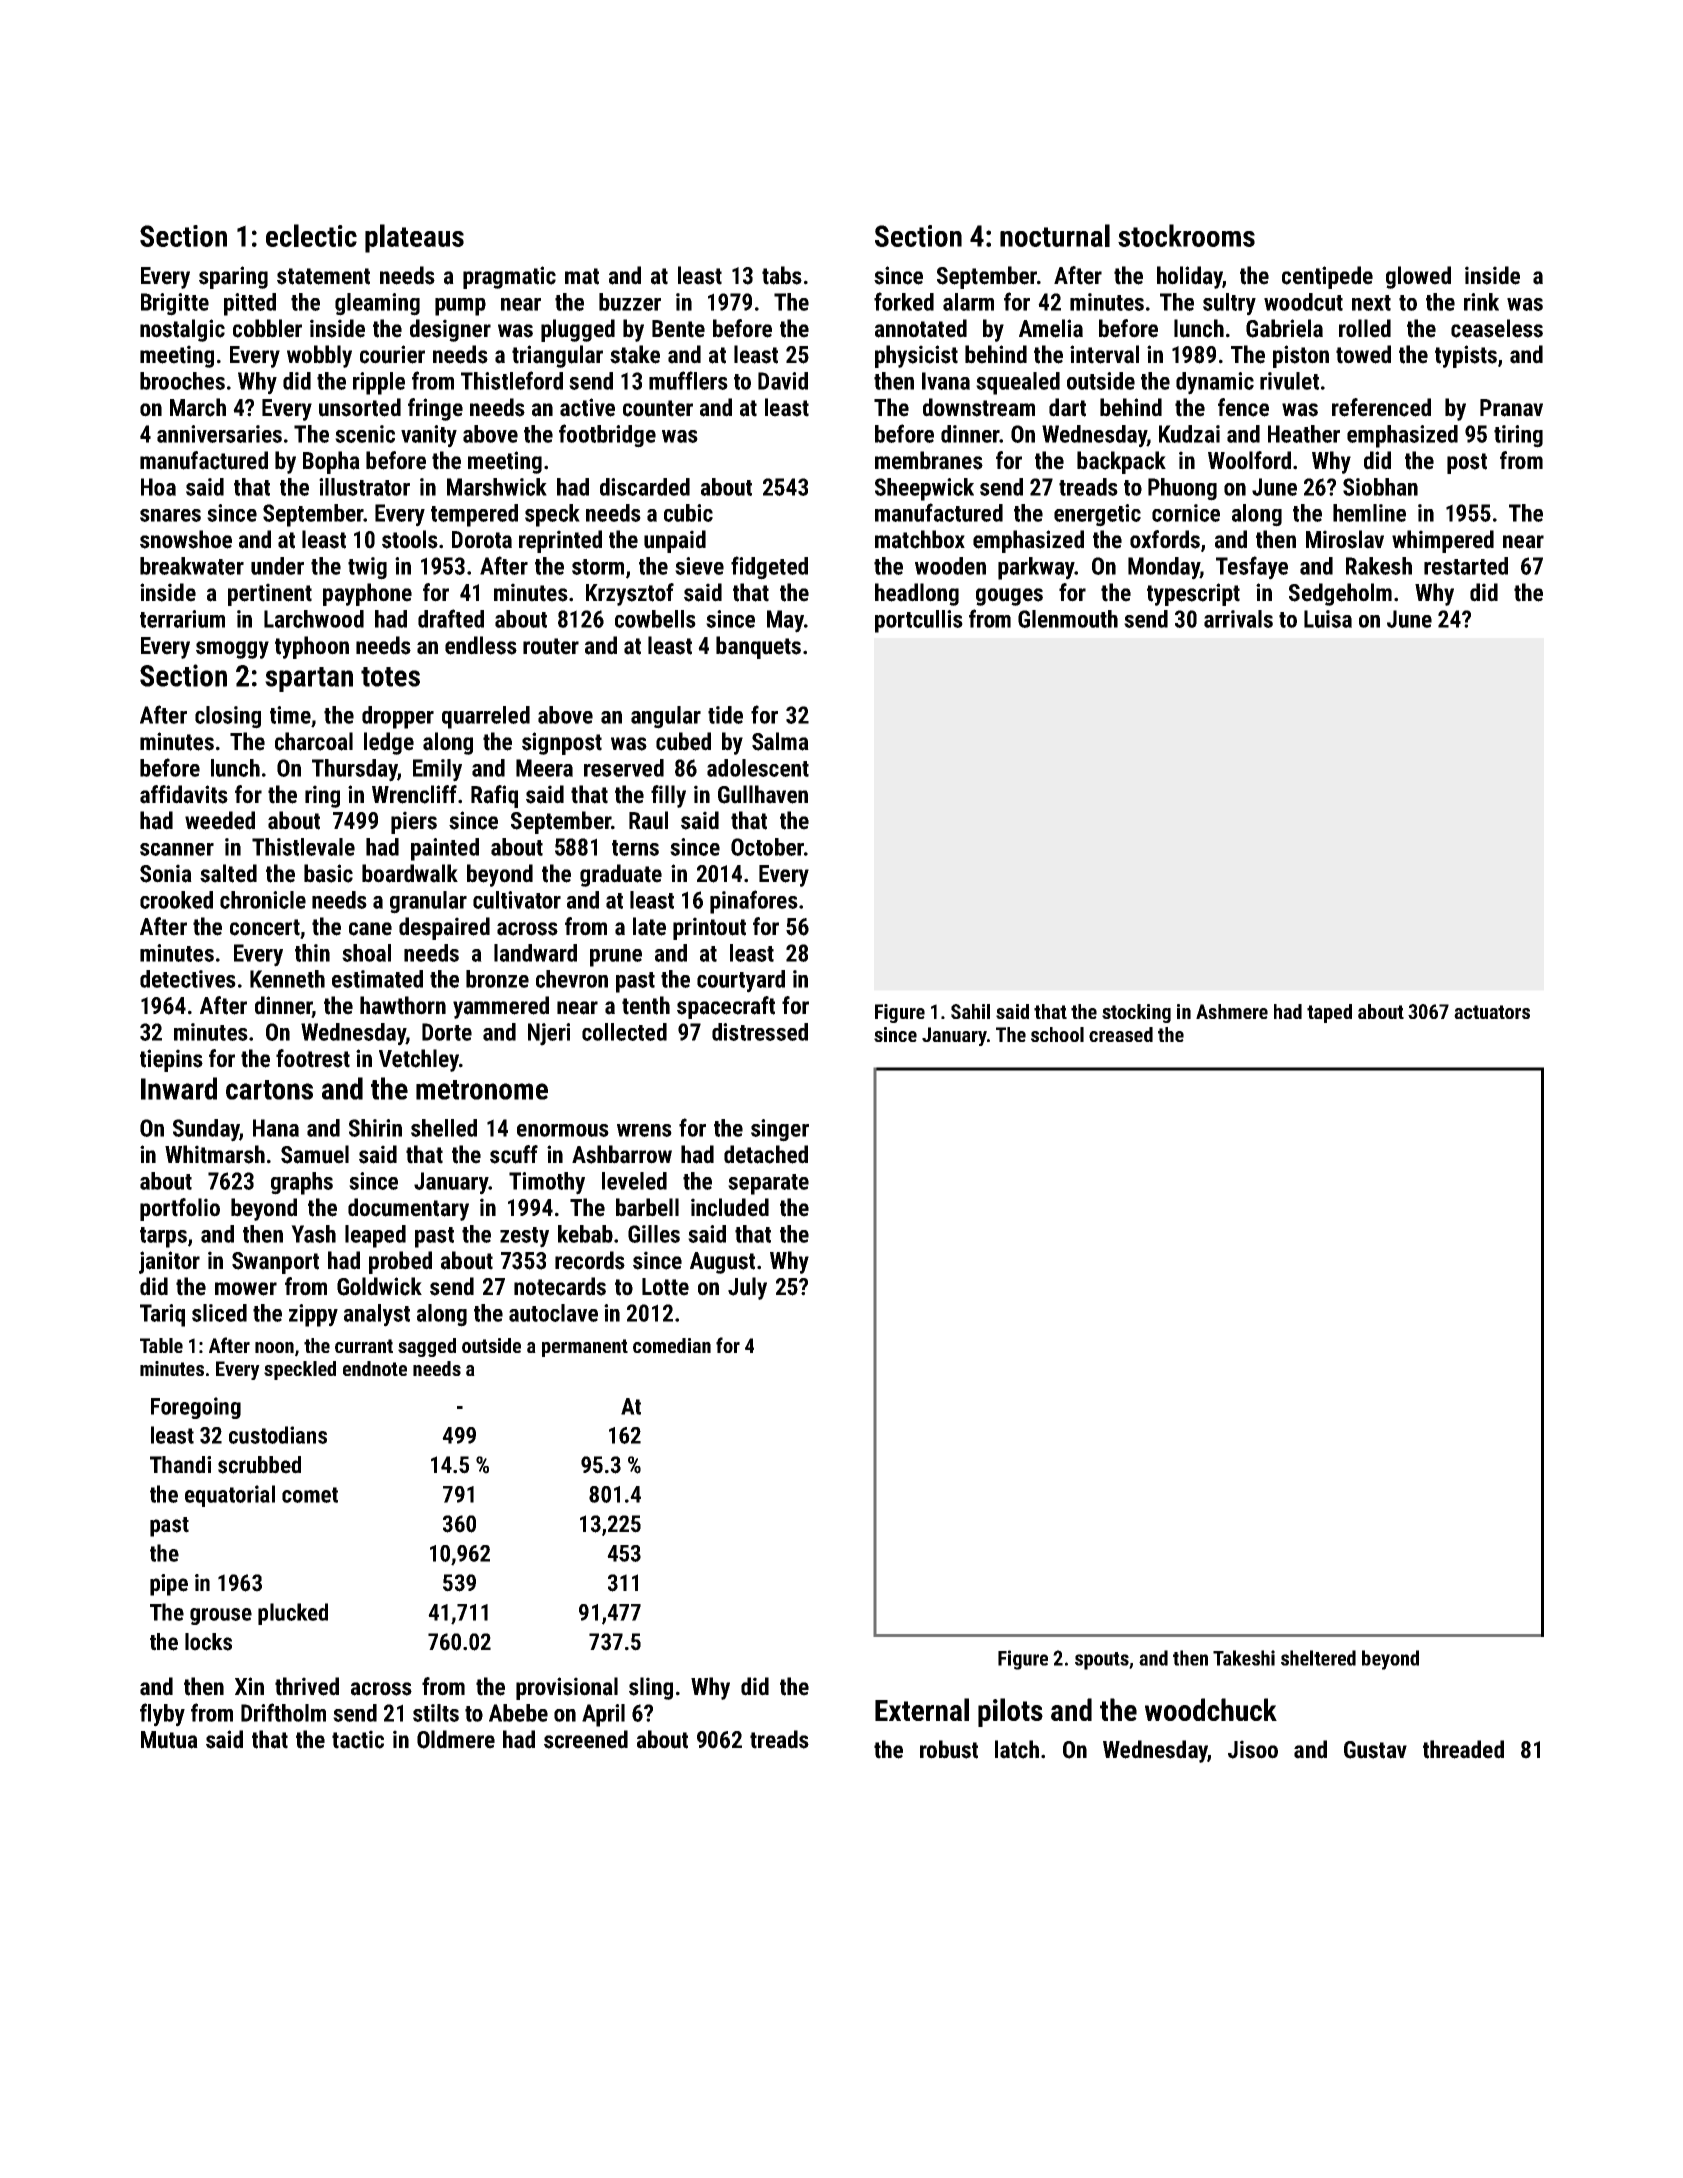 The width and height of the document is (1683, 2178). Describe the element at coordinates (1186, 235) in the document. I see `stockrooms` at that location.
